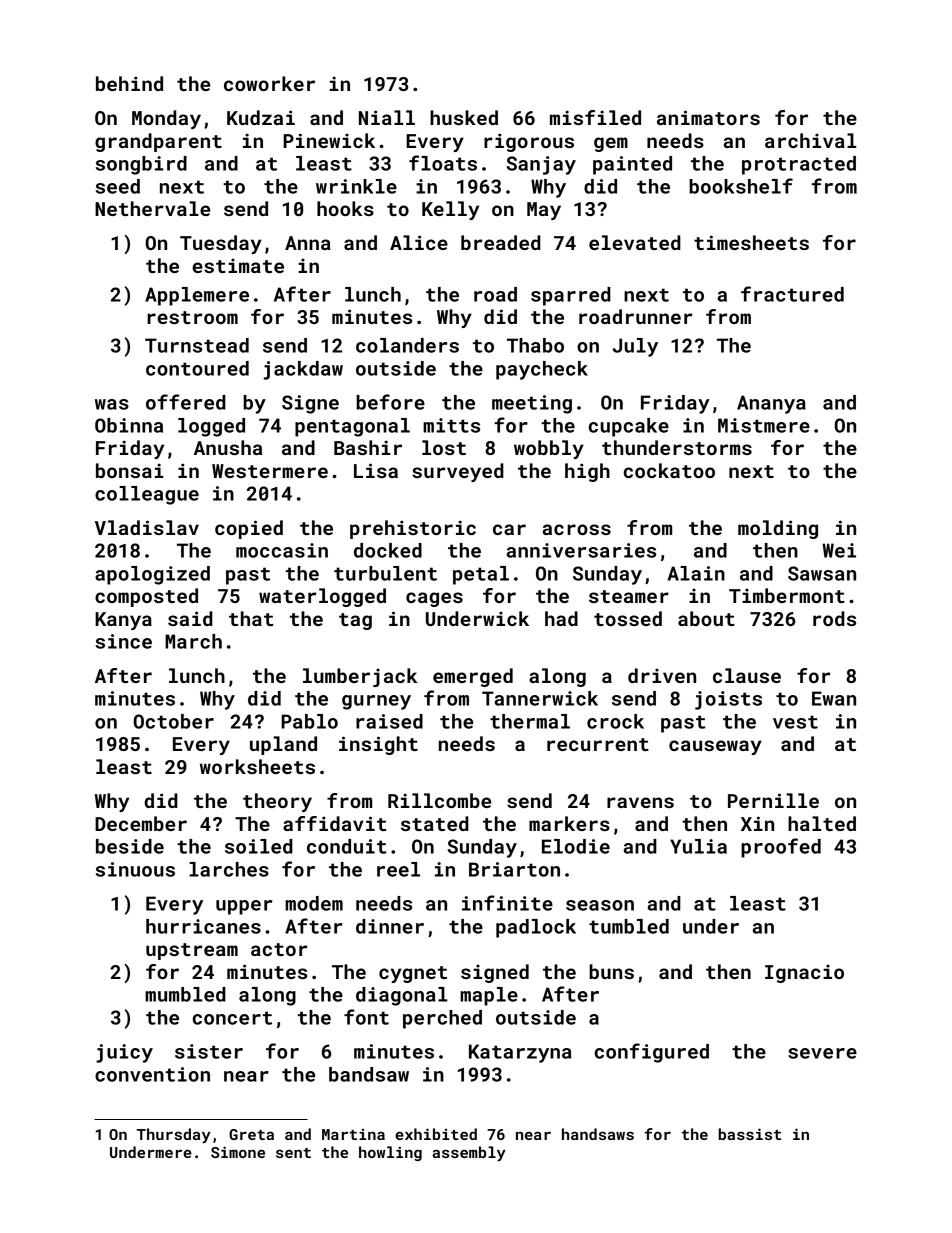  Describe the element at coordinates (571, 296) in the image. I see `sparred` at that location.
